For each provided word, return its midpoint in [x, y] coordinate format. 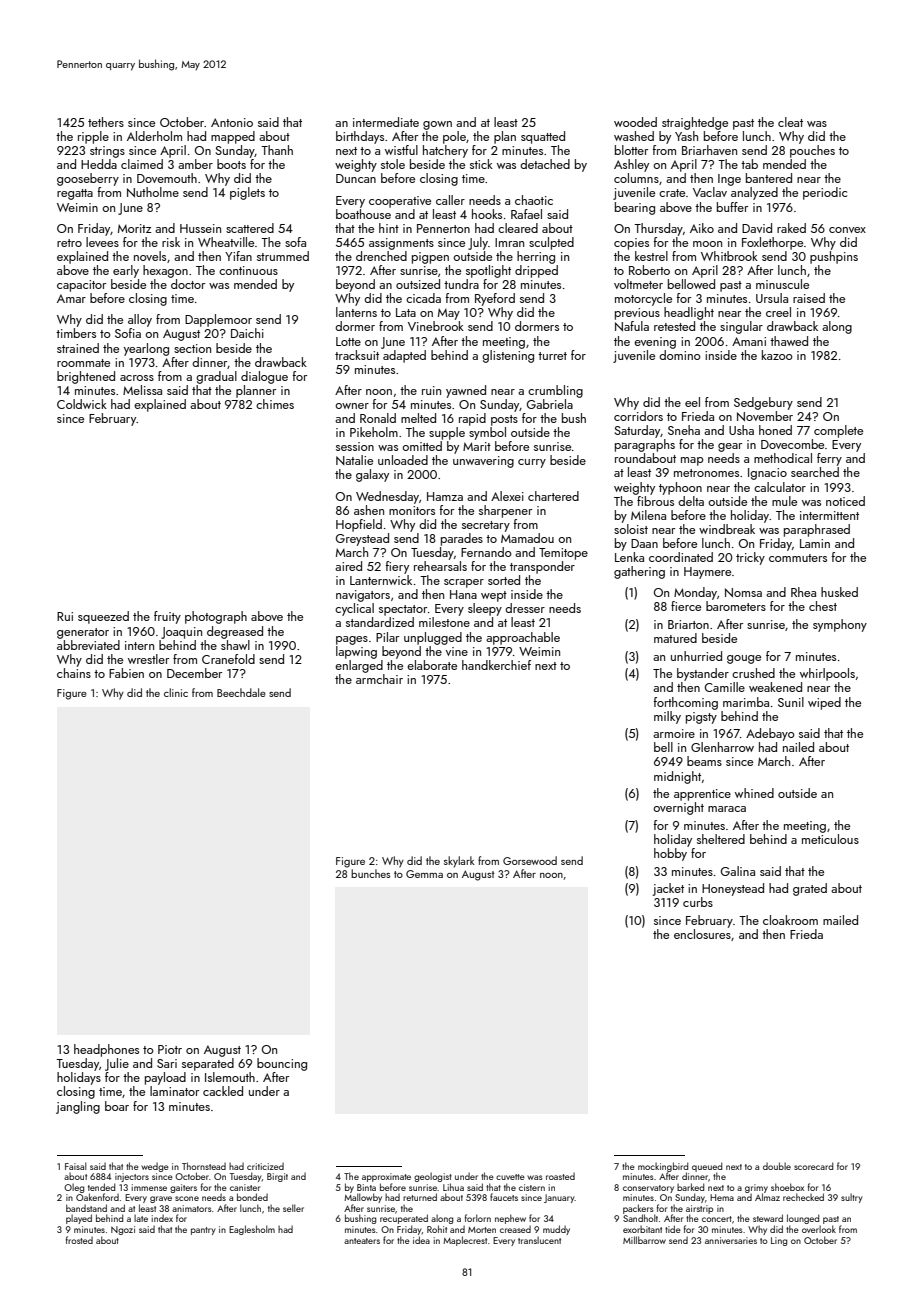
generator [83, 633]
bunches [370, 873]
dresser [525, 608]
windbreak [727, 529]
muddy [556, 1230]
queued [707, 1167]
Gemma [424, 874]
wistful [401, 150]
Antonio [232, 122]
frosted [79, 1240]
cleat [790, 122]
